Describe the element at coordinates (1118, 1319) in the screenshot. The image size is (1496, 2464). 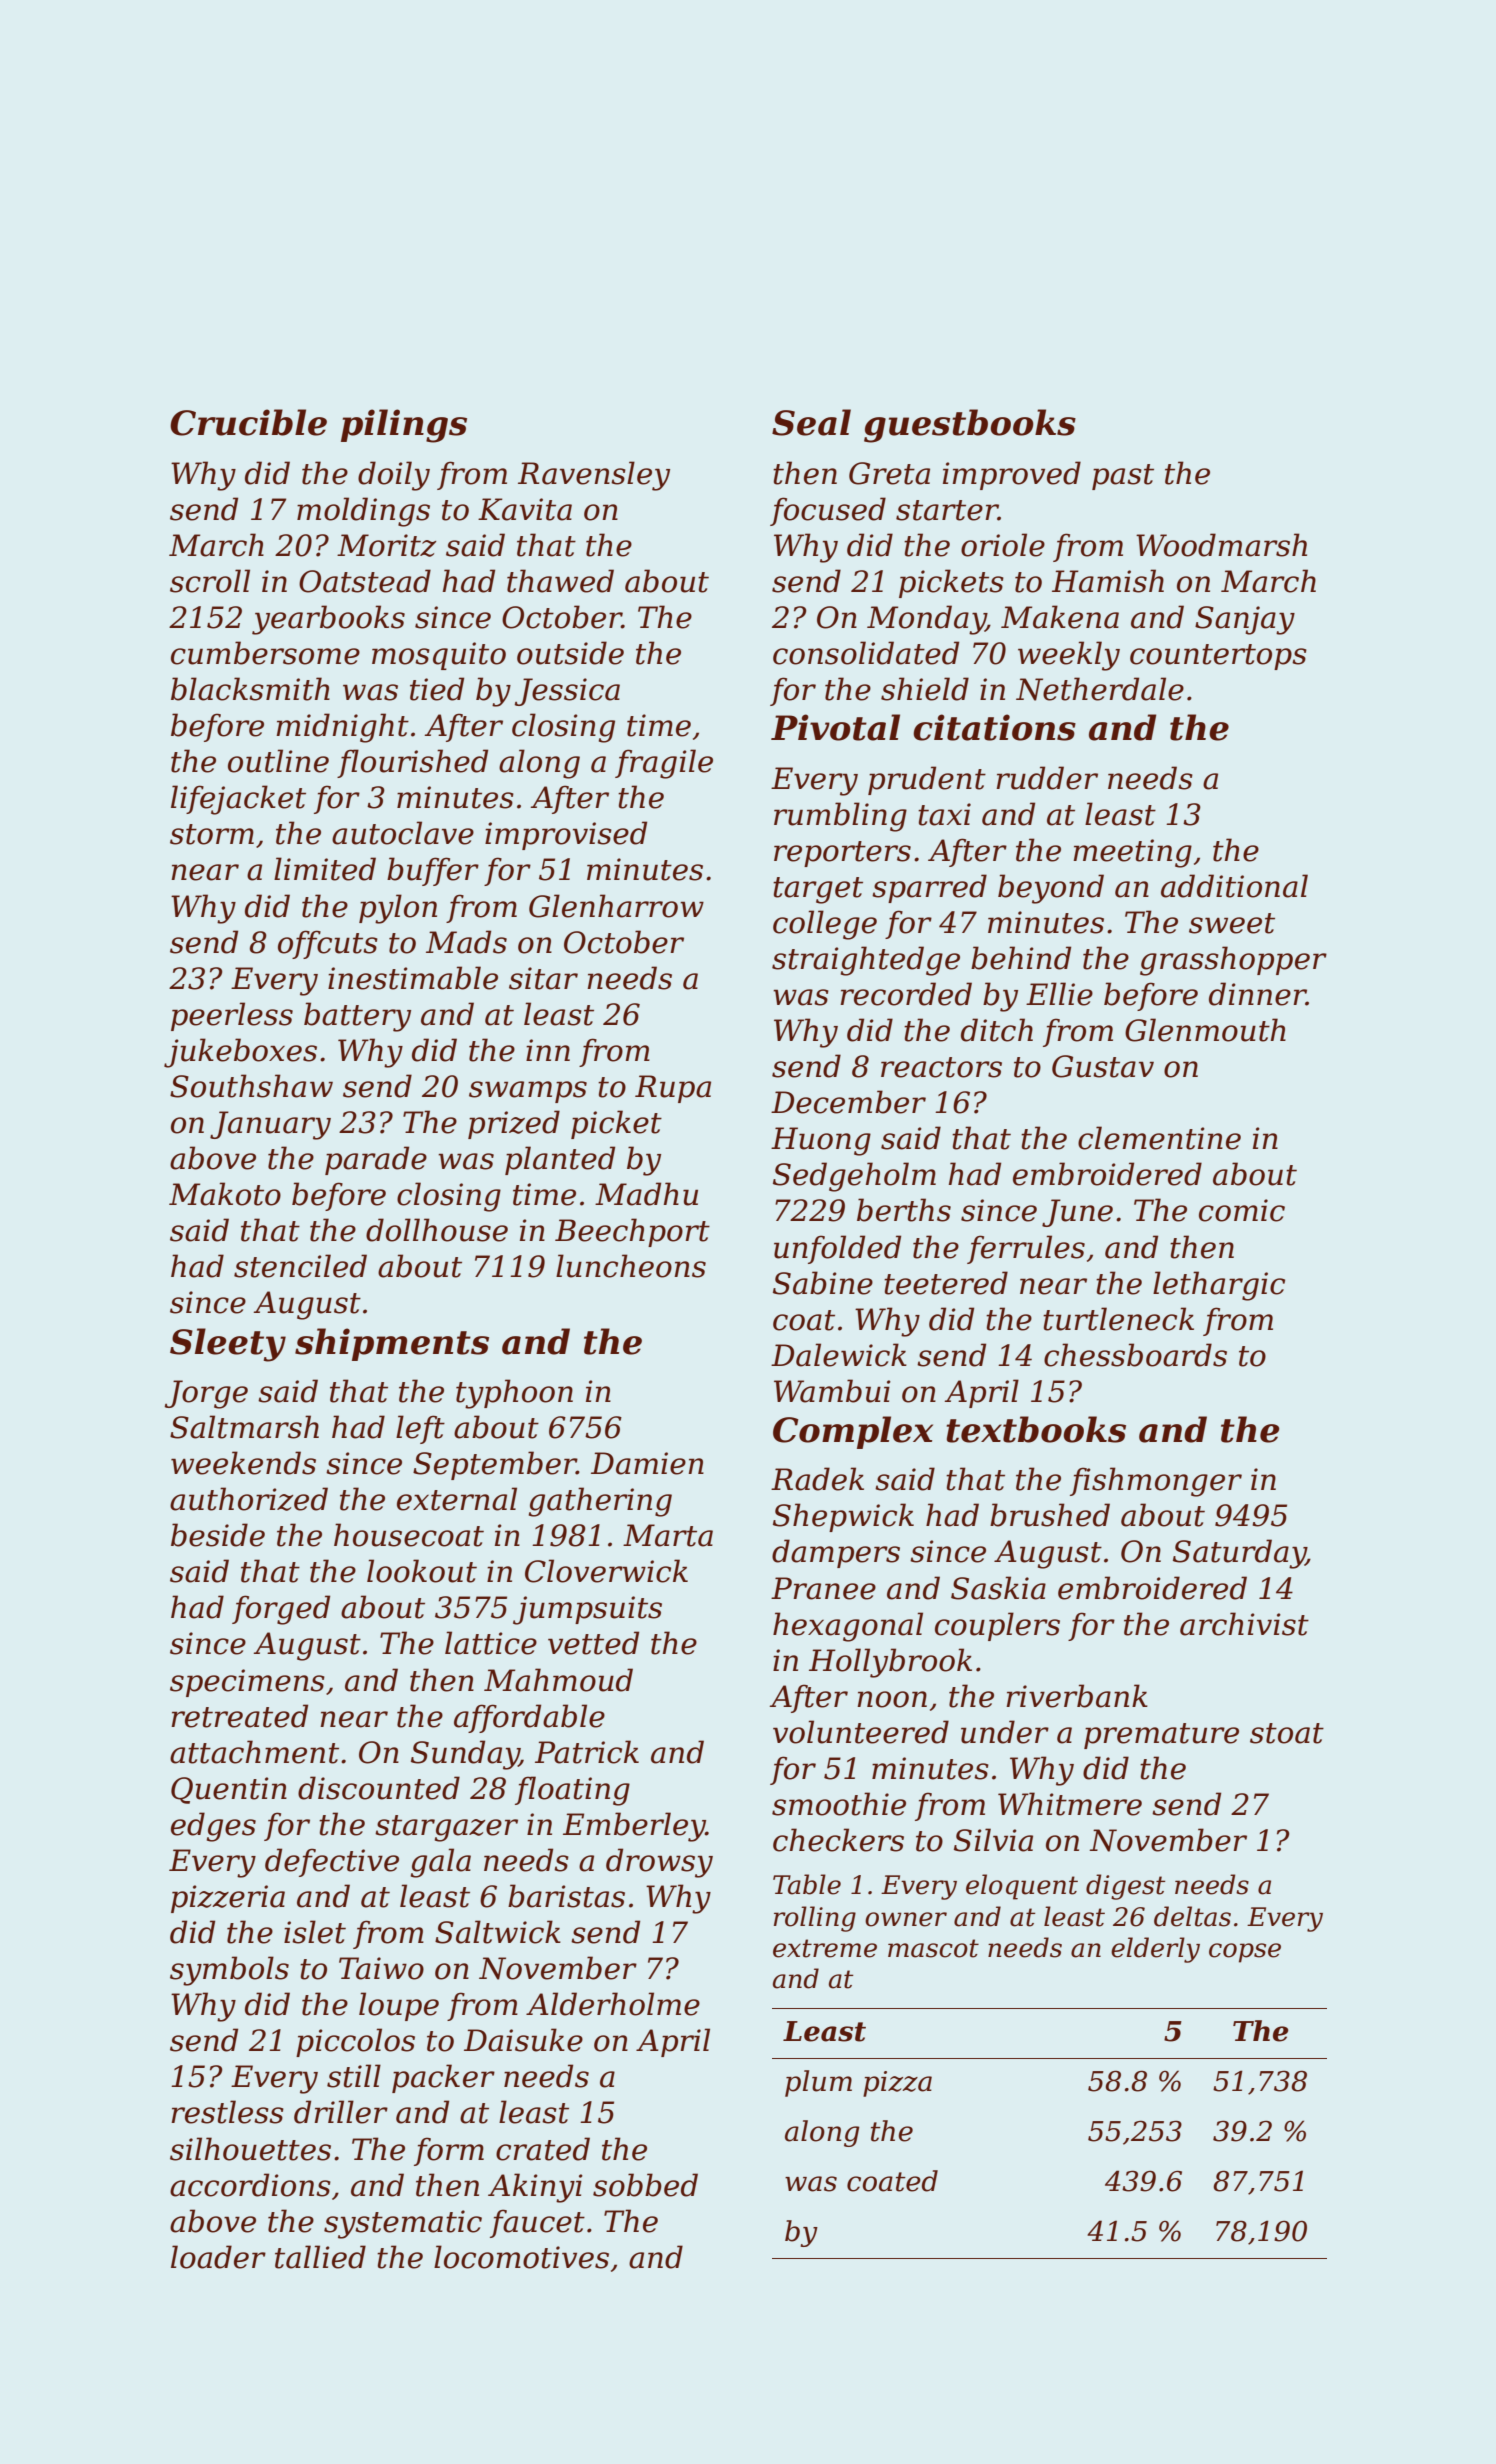
I see `turtleneck` at that location.
